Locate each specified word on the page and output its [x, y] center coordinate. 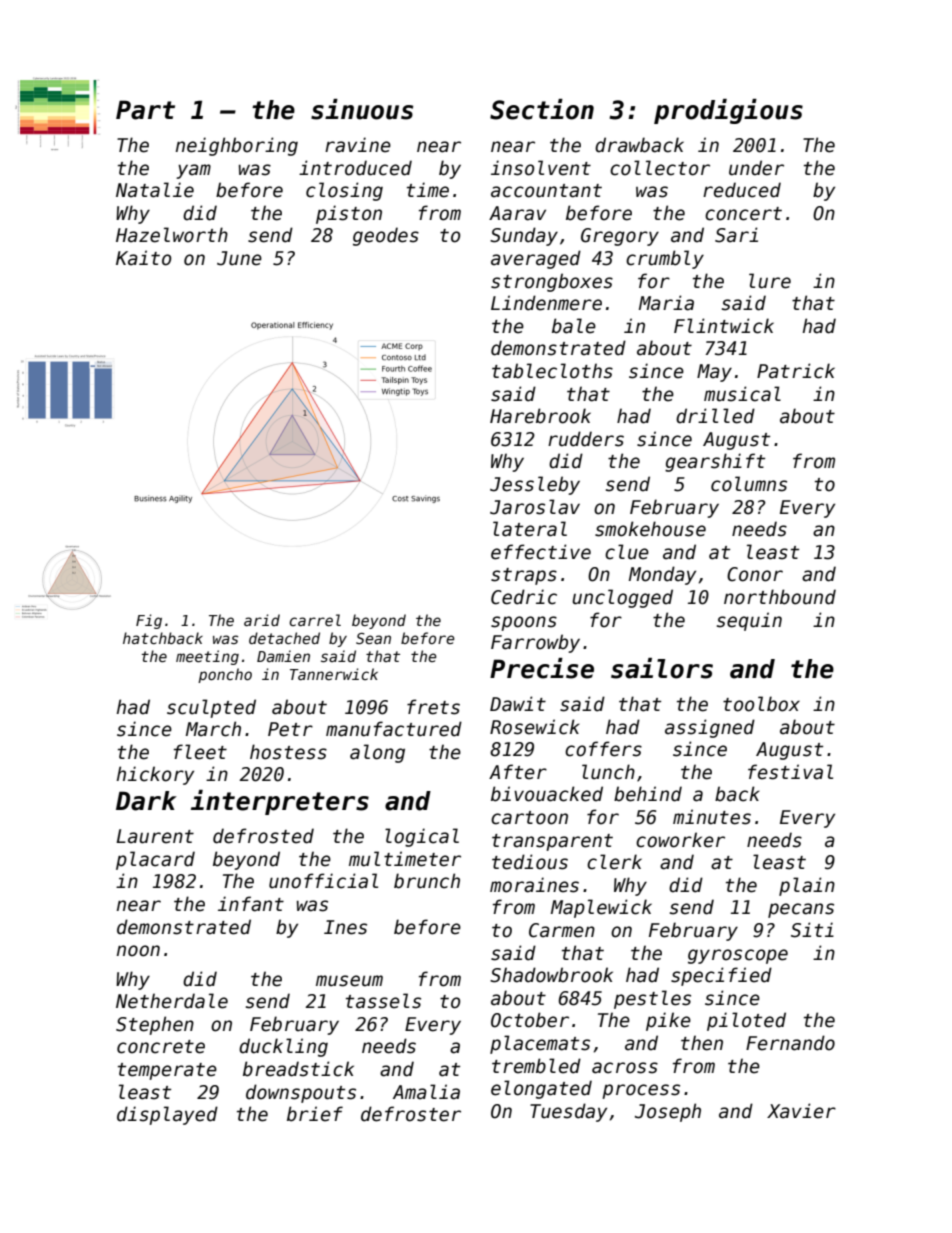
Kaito [143, 258]
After [518, 772]
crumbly [665, 259]
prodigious [728, 111]
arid [262, 620]
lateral [530, 529]
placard [155, 860]
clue [627, 552]
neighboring [237, 146]
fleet [200, 752]
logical [422, 837]
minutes [712, 817]
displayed [167, 1115]
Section [542, 109]
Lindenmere [546, 303]
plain [807, 886]
